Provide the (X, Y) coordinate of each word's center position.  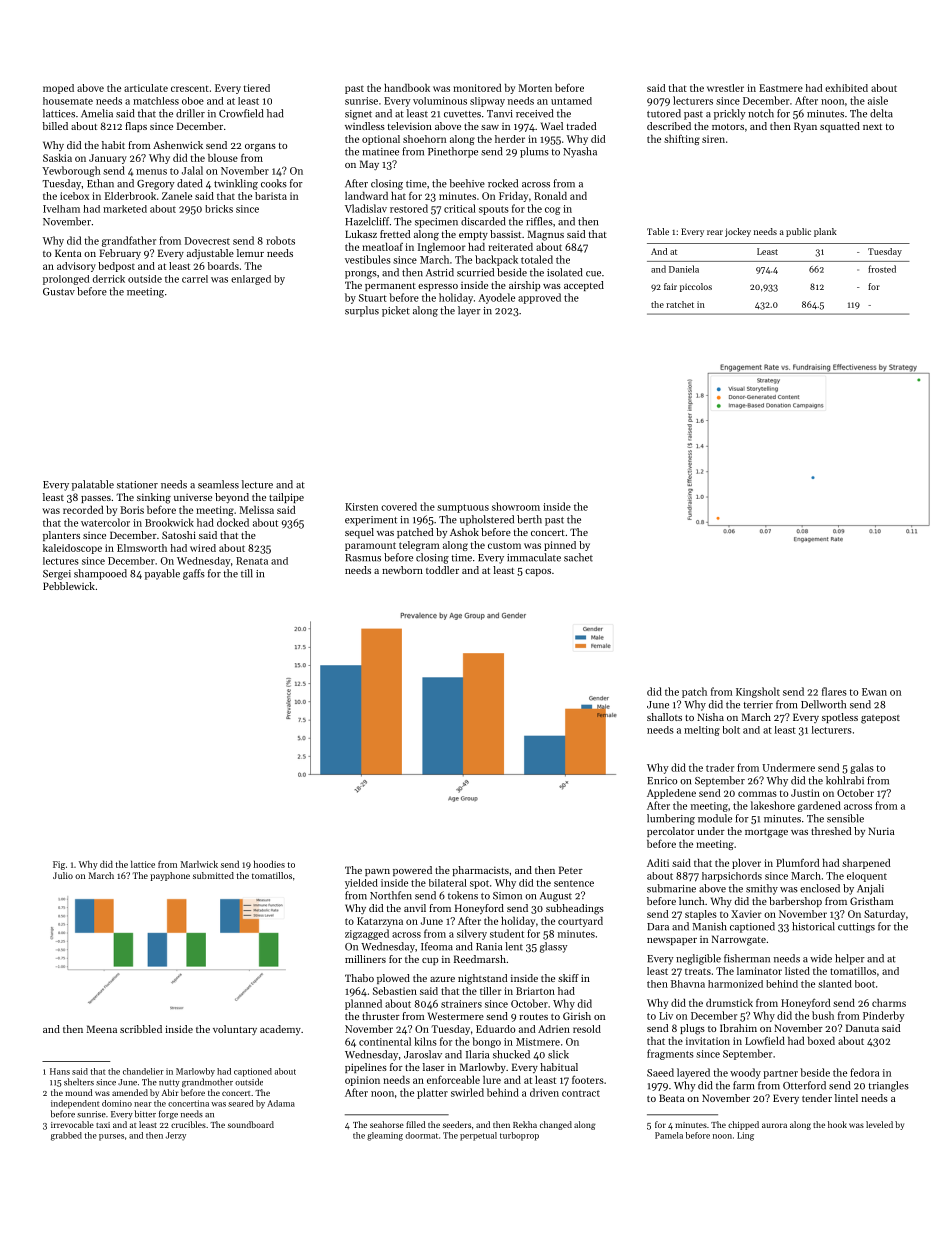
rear (715, 232)
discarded (483, 221)
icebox (74, 196)
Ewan (874, 692)
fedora (865, 1072)
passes (96, 499)
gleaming (385, 1136)
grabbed (66, 1136)
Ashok (464, 532)
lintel (846, 1098)
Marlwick (199, 864)
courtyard (580, 922)
